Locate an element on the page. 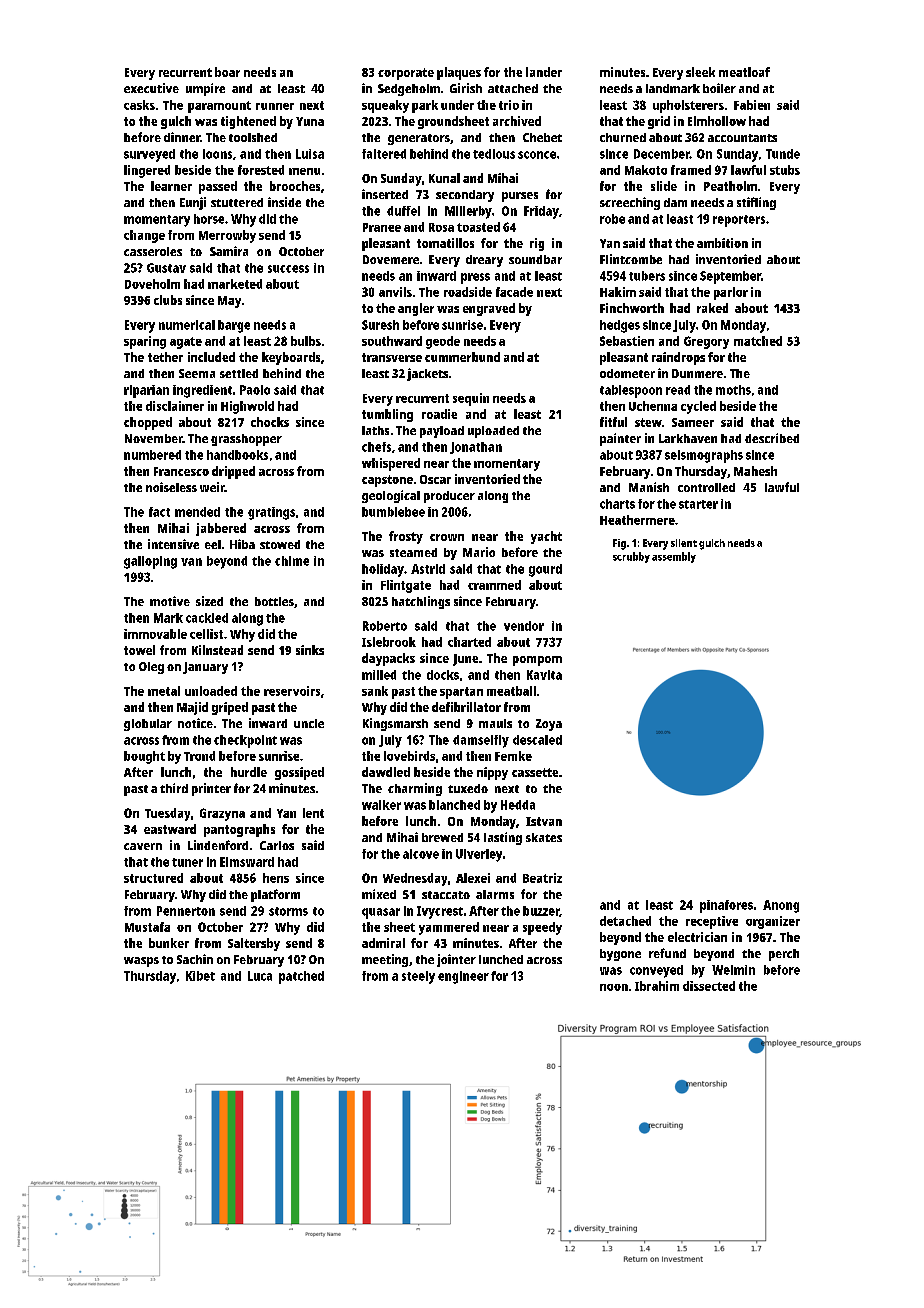 This image has width=924, height=1308. engineer is located at coordinates (463, 977).
